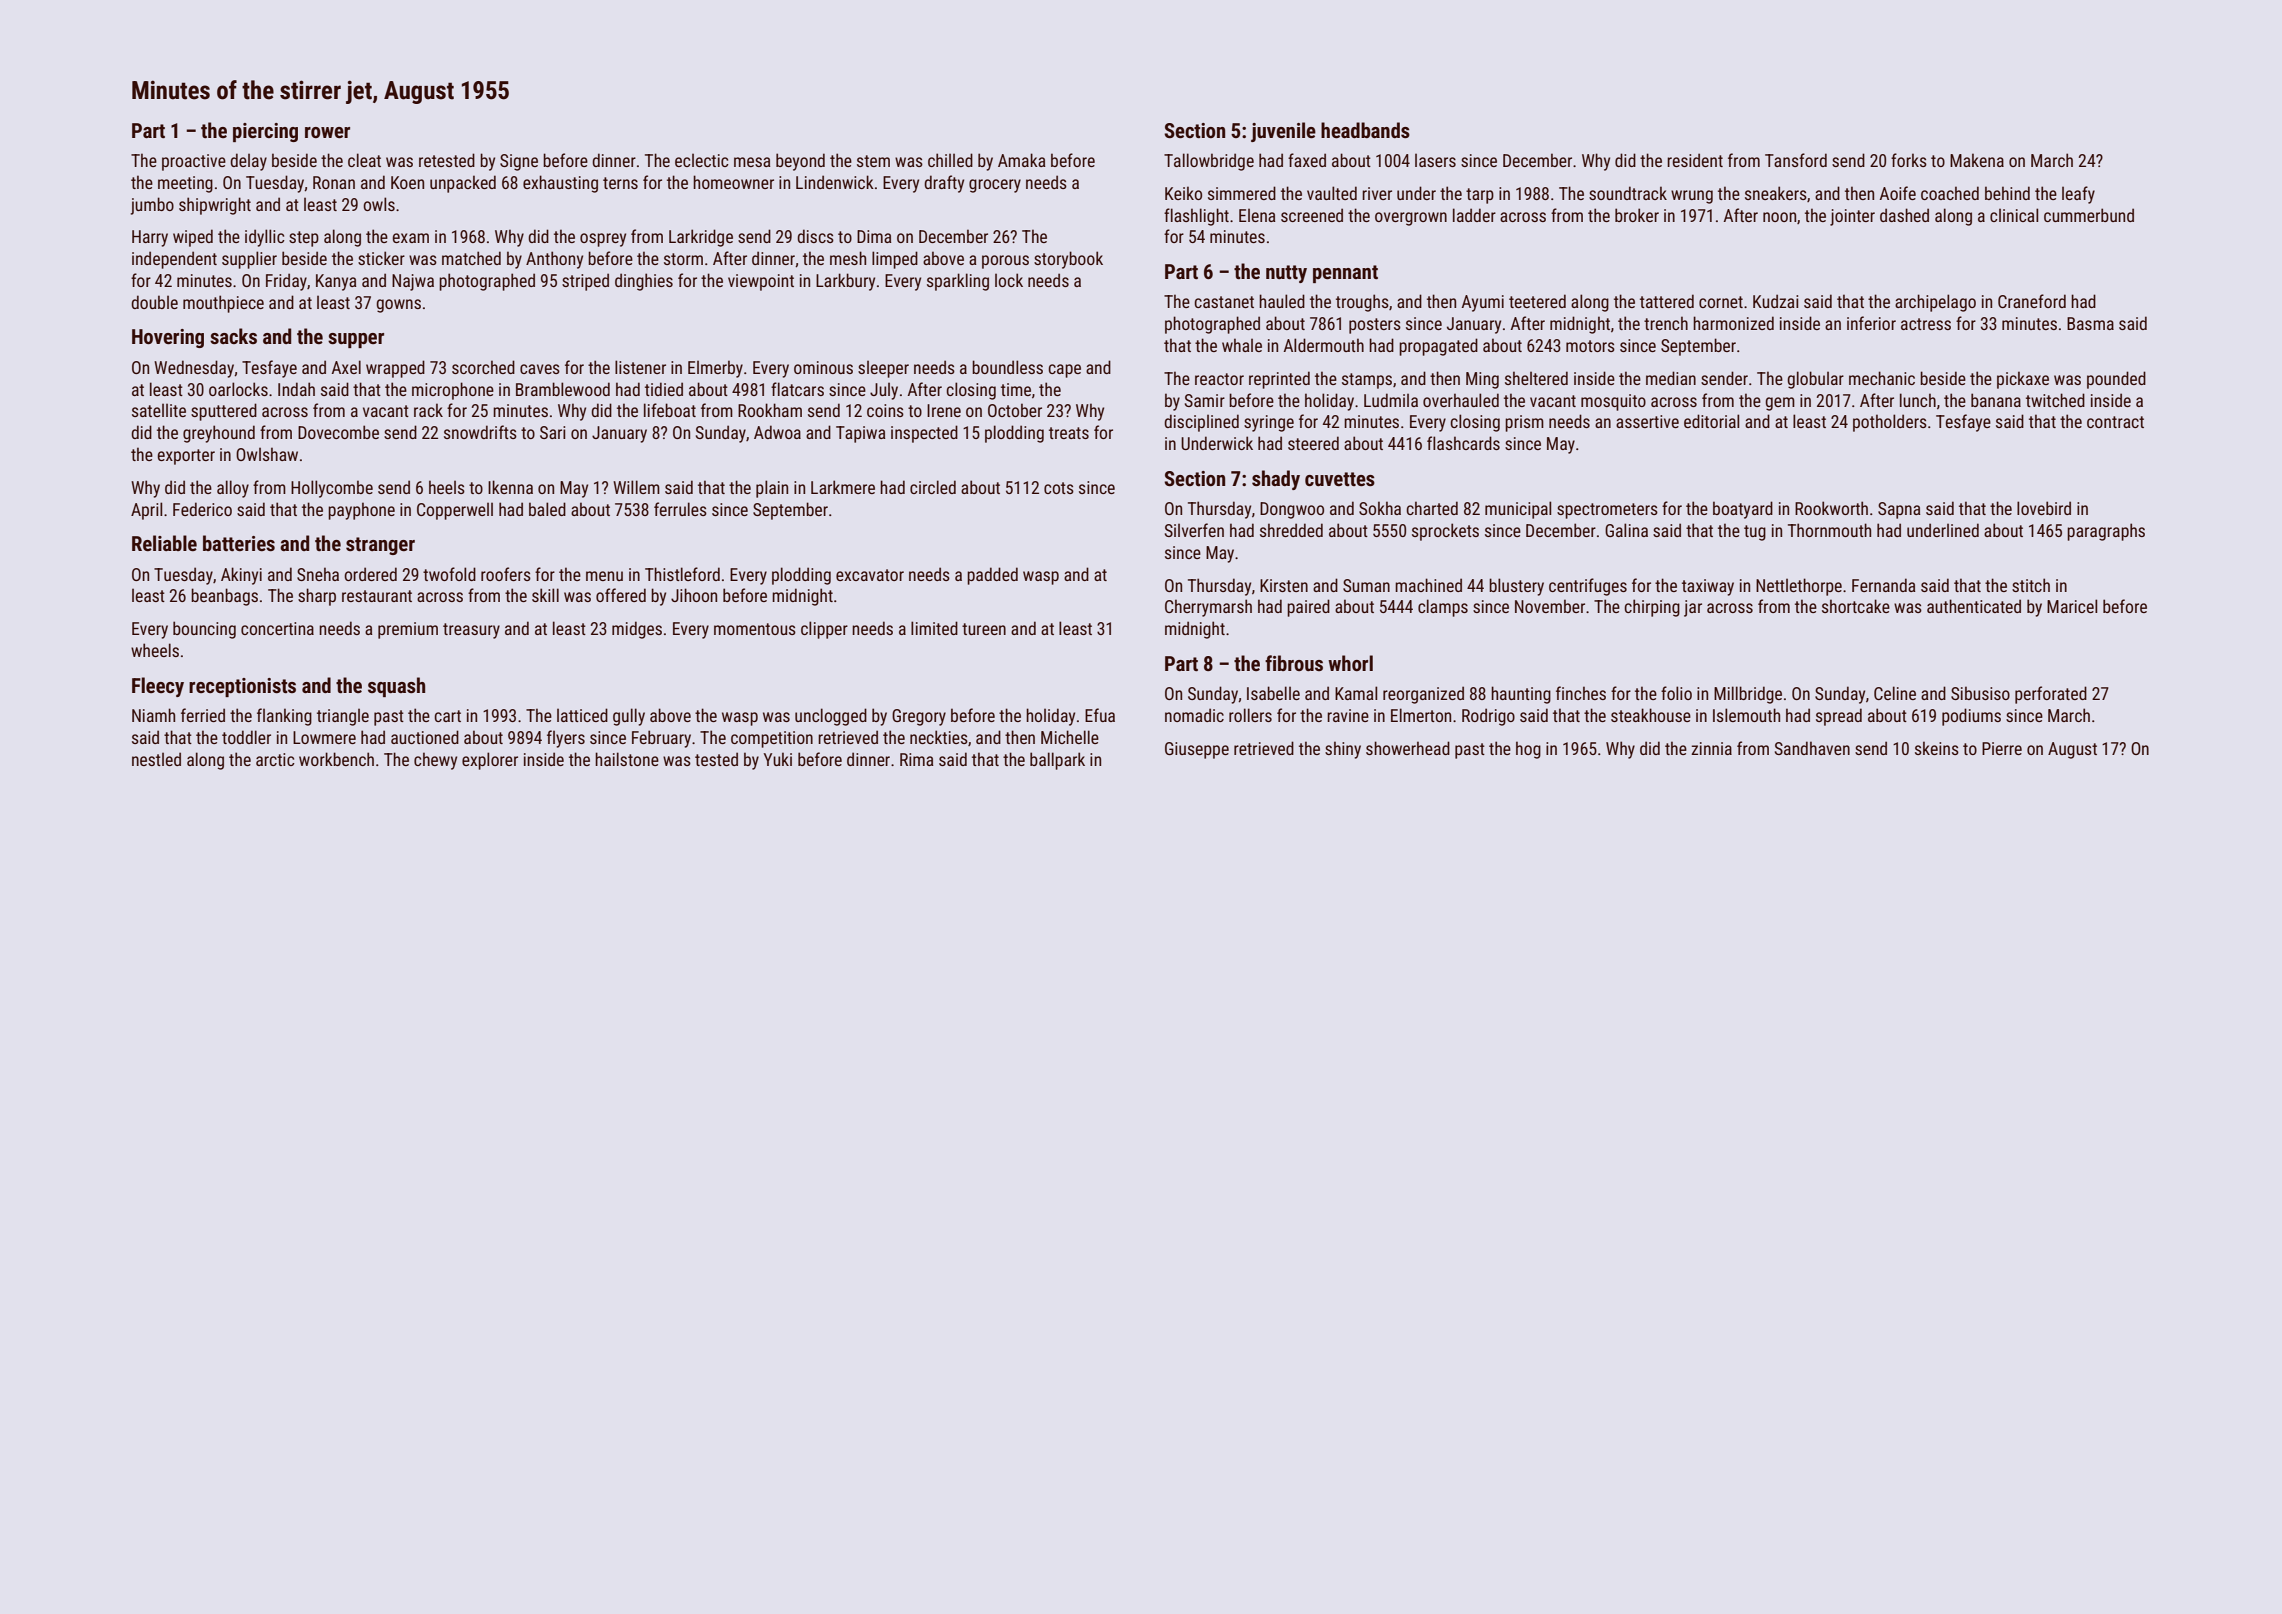  Describe the element at coordinates (1637, 215) in the screenshot. I see `broker` at that location.
